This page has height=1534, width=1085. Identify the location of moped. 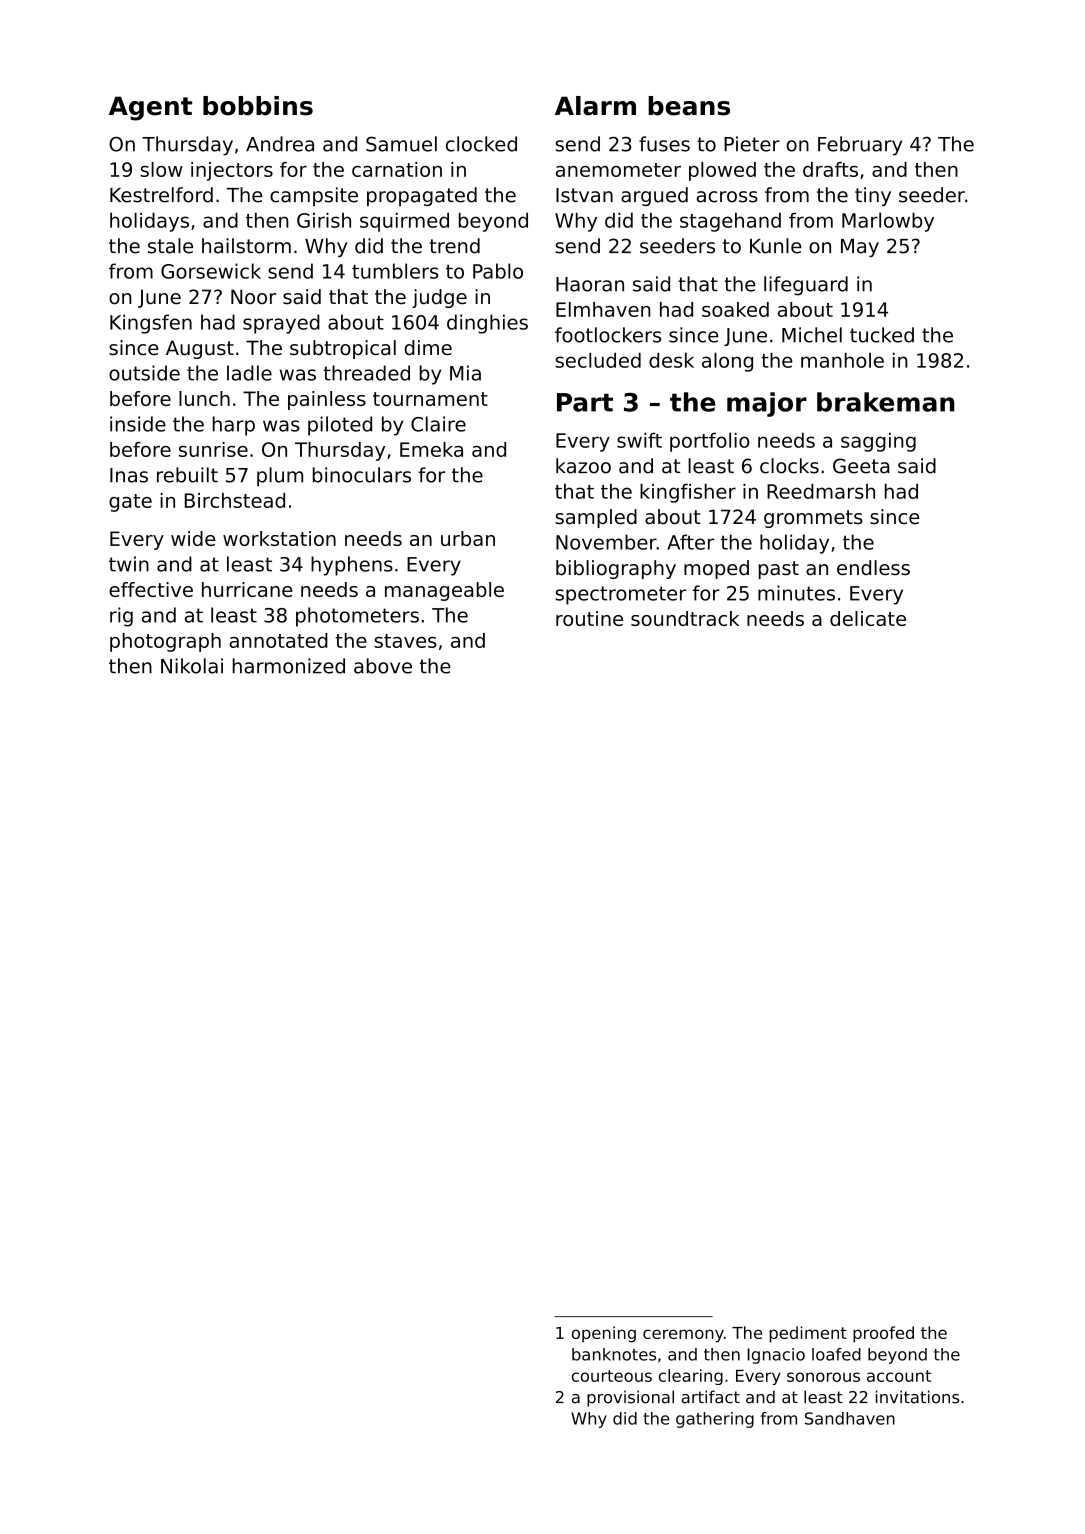
(716, 569).
